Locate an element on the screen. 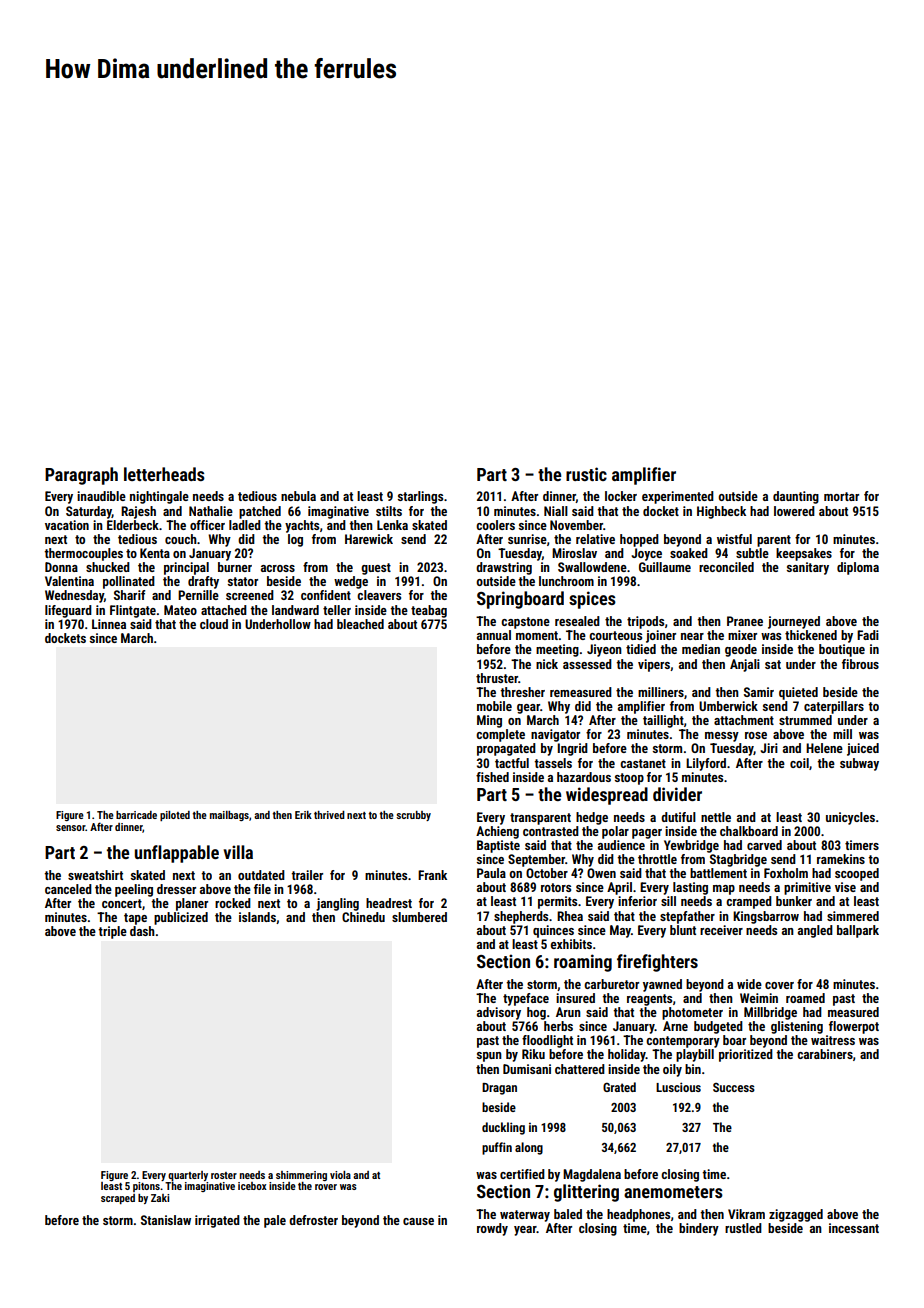  triple is located at coordinates (112, 932).
